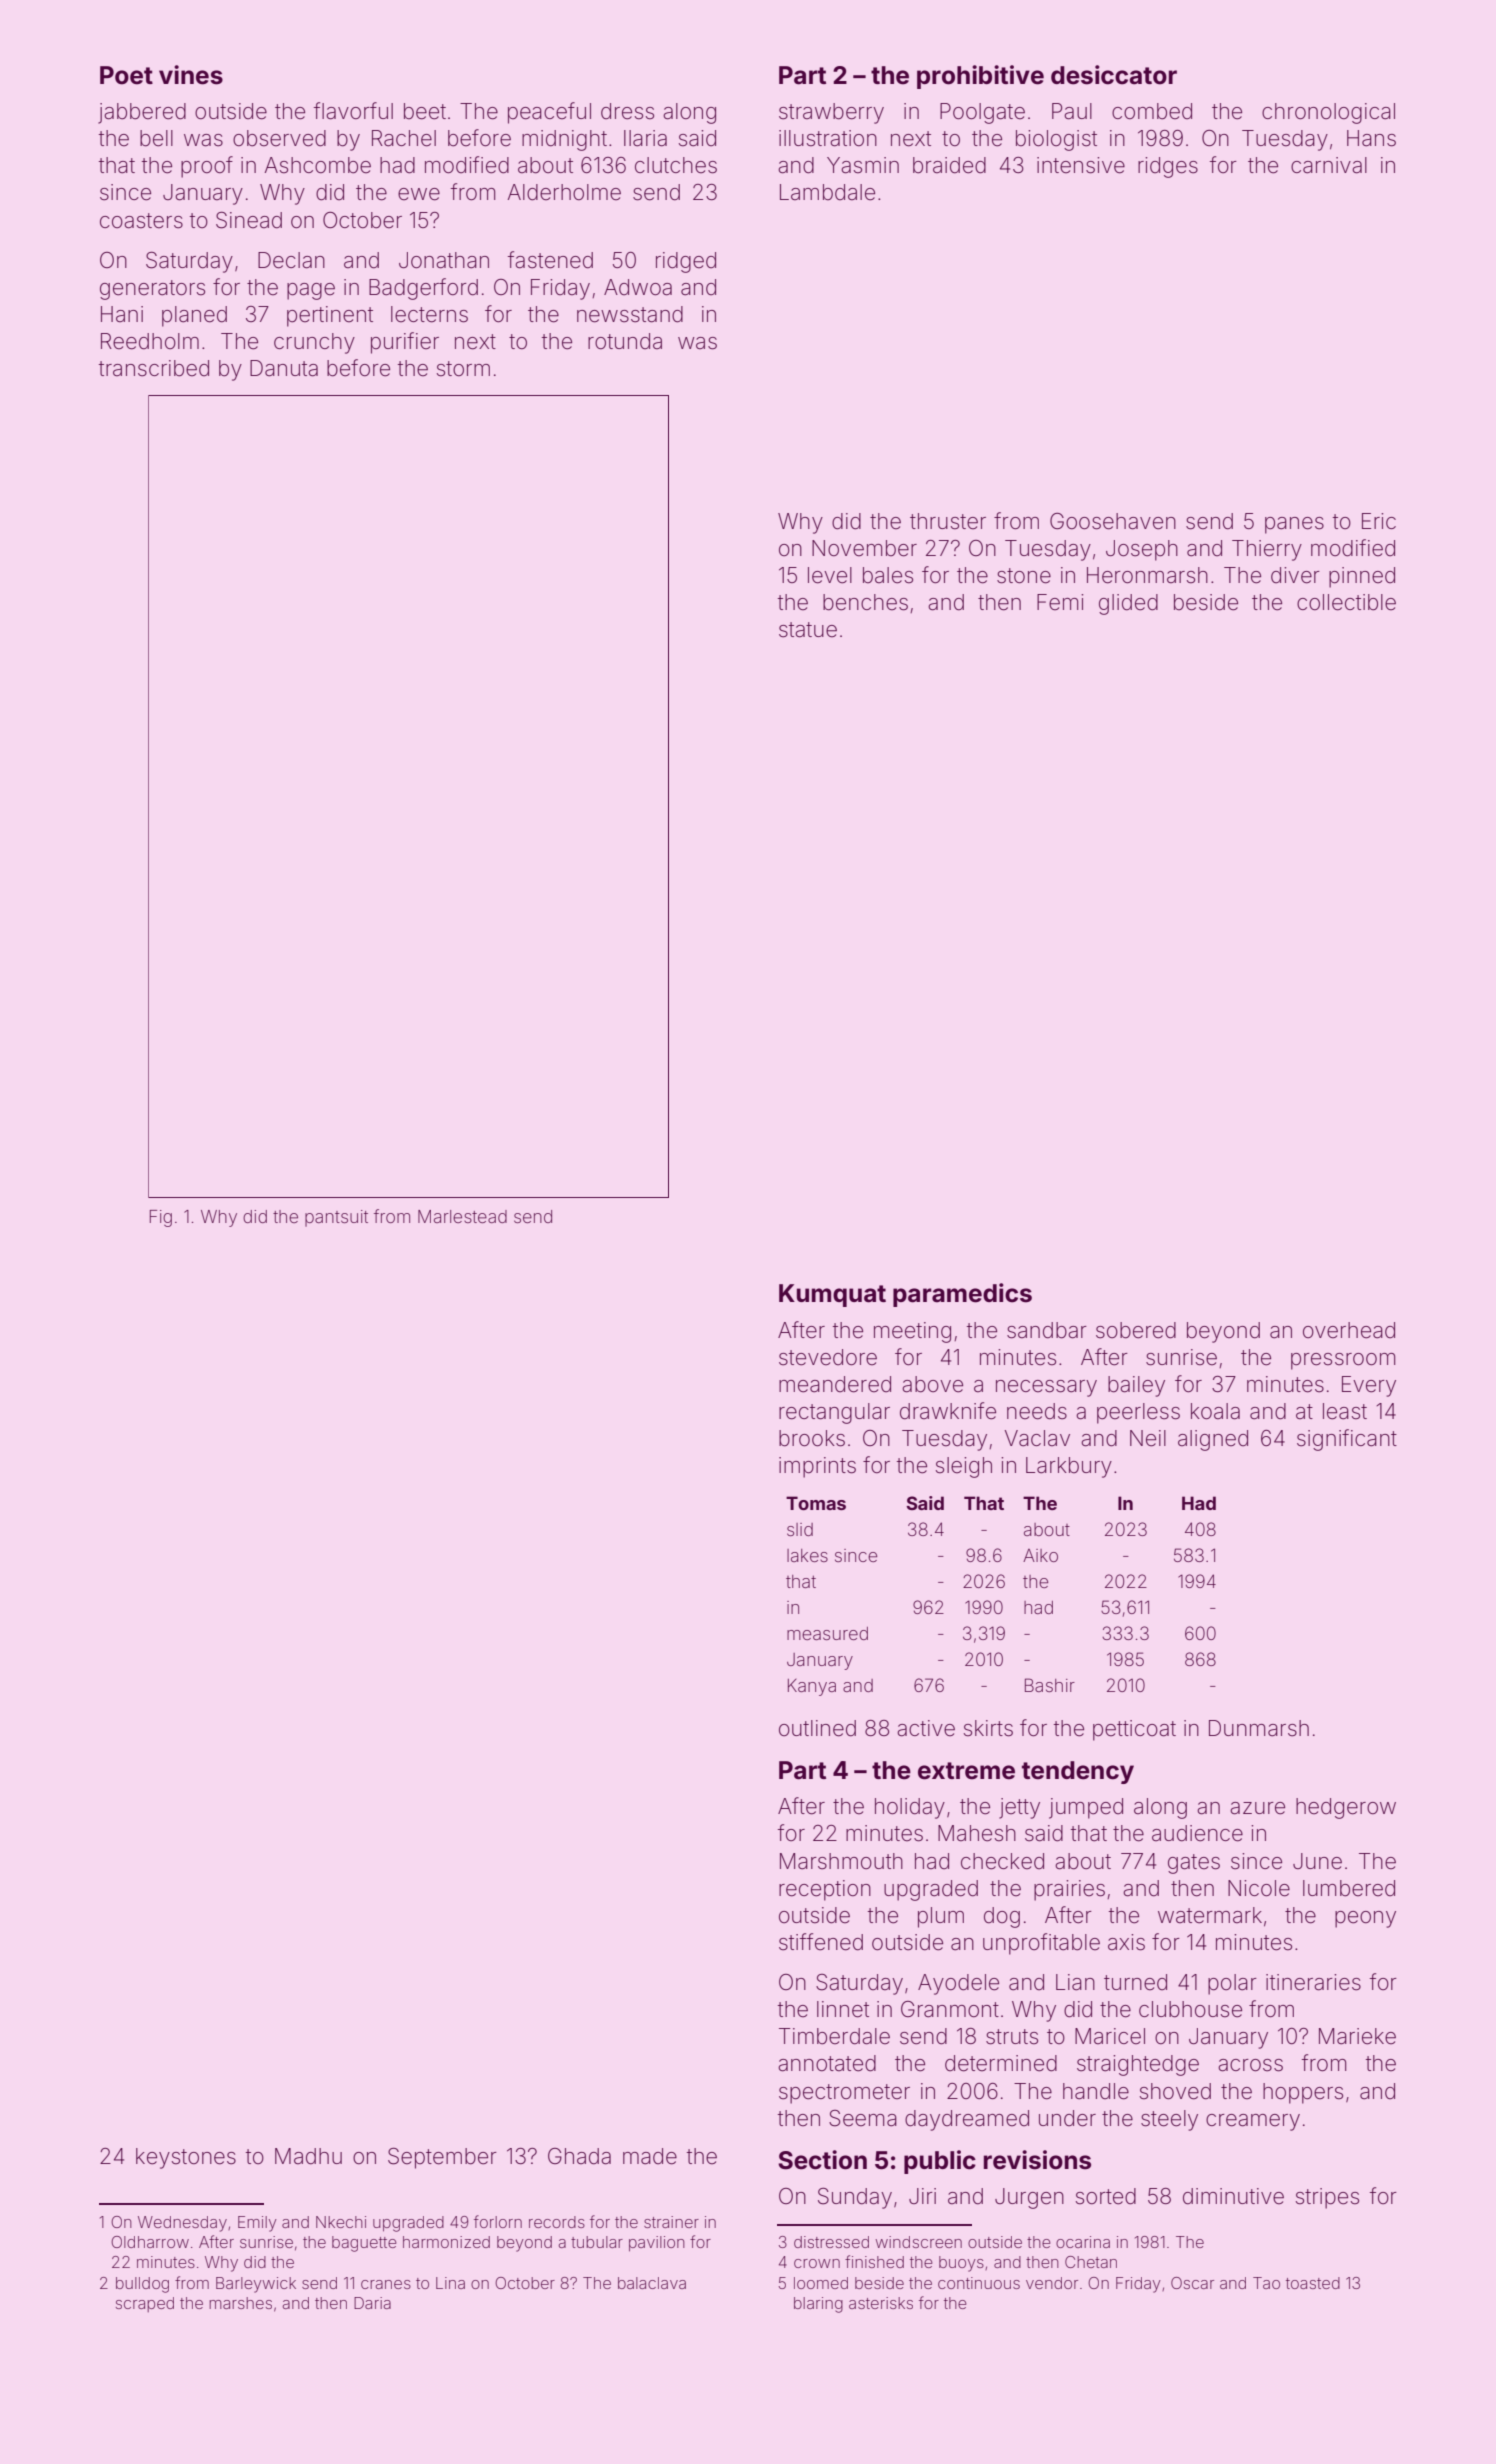  Describe the element at coordinates (161, 1218) in the screenshot. I see `Fig` at that location.
